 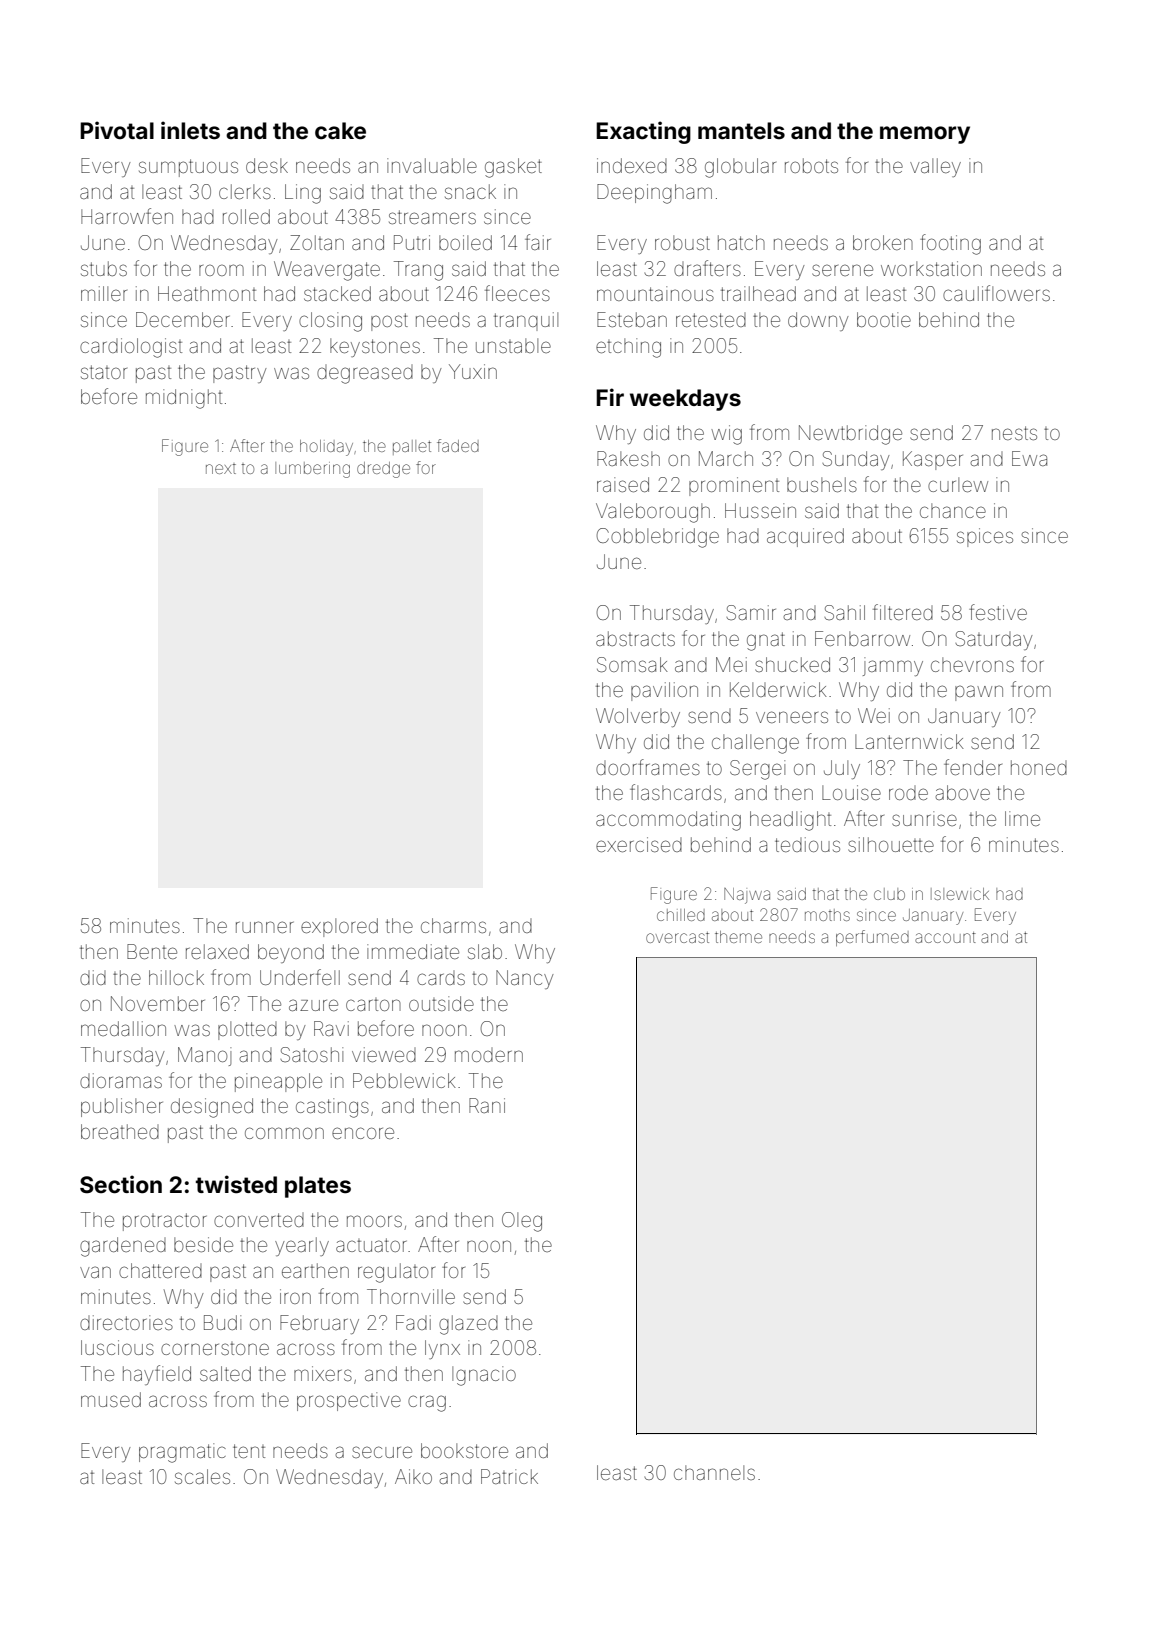 I want to click on hayfield, so click(x=157, y=1375).
